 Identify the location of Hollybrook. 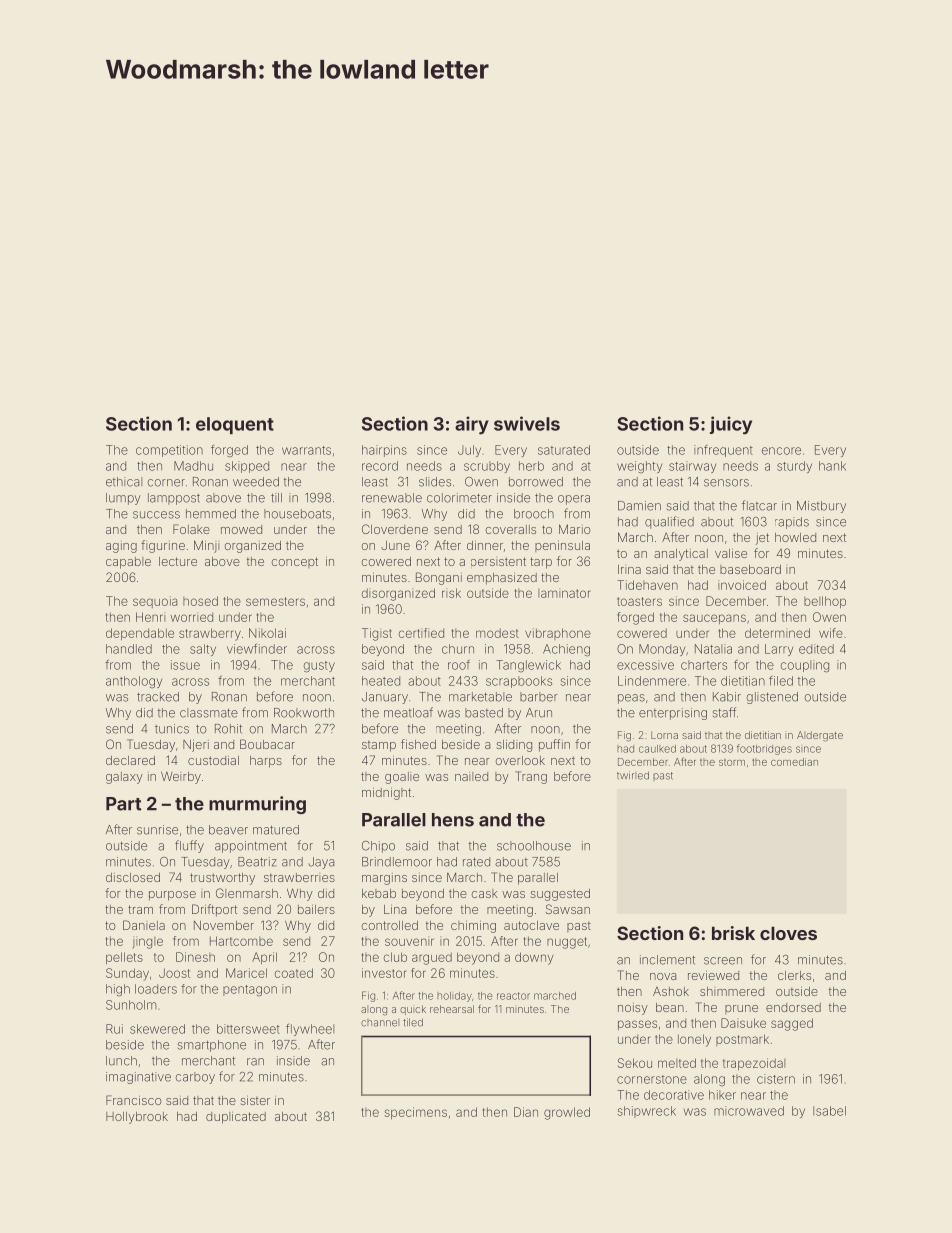
(137, 1118).
